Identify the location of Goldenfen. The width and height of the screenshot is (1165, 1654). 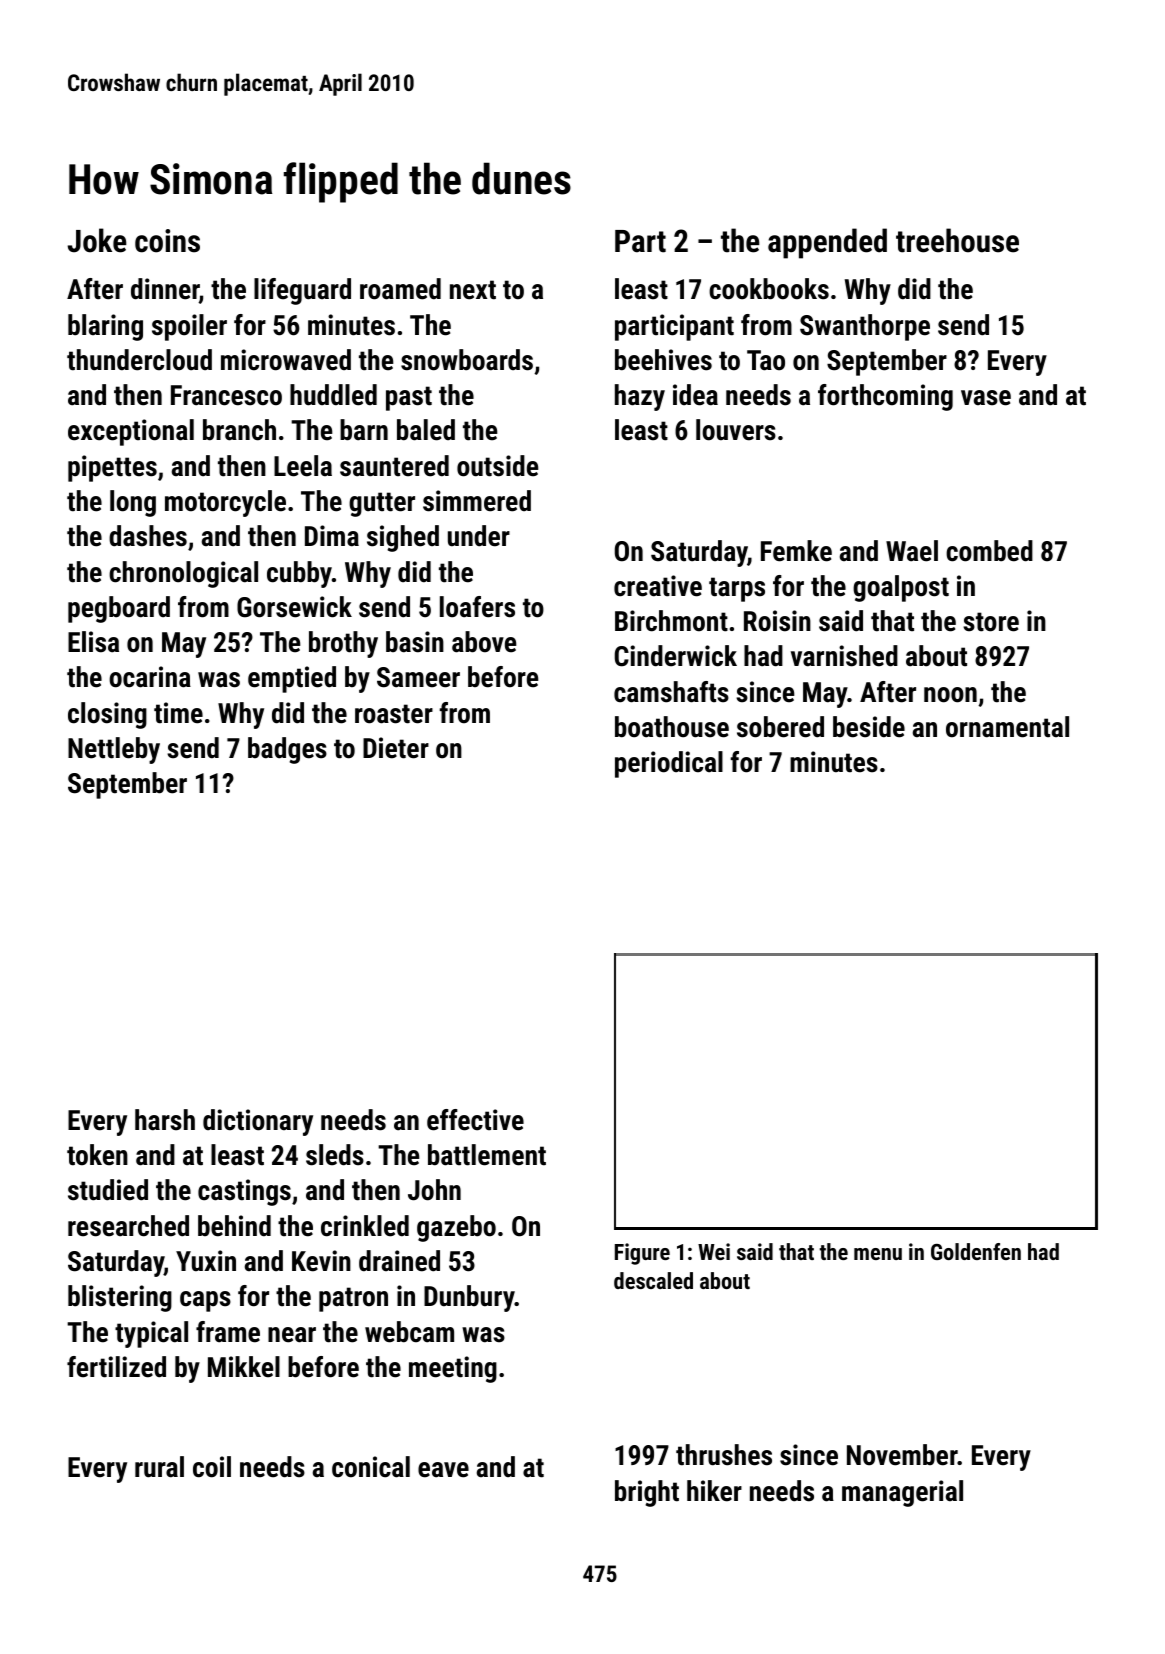
(976, 1251).
